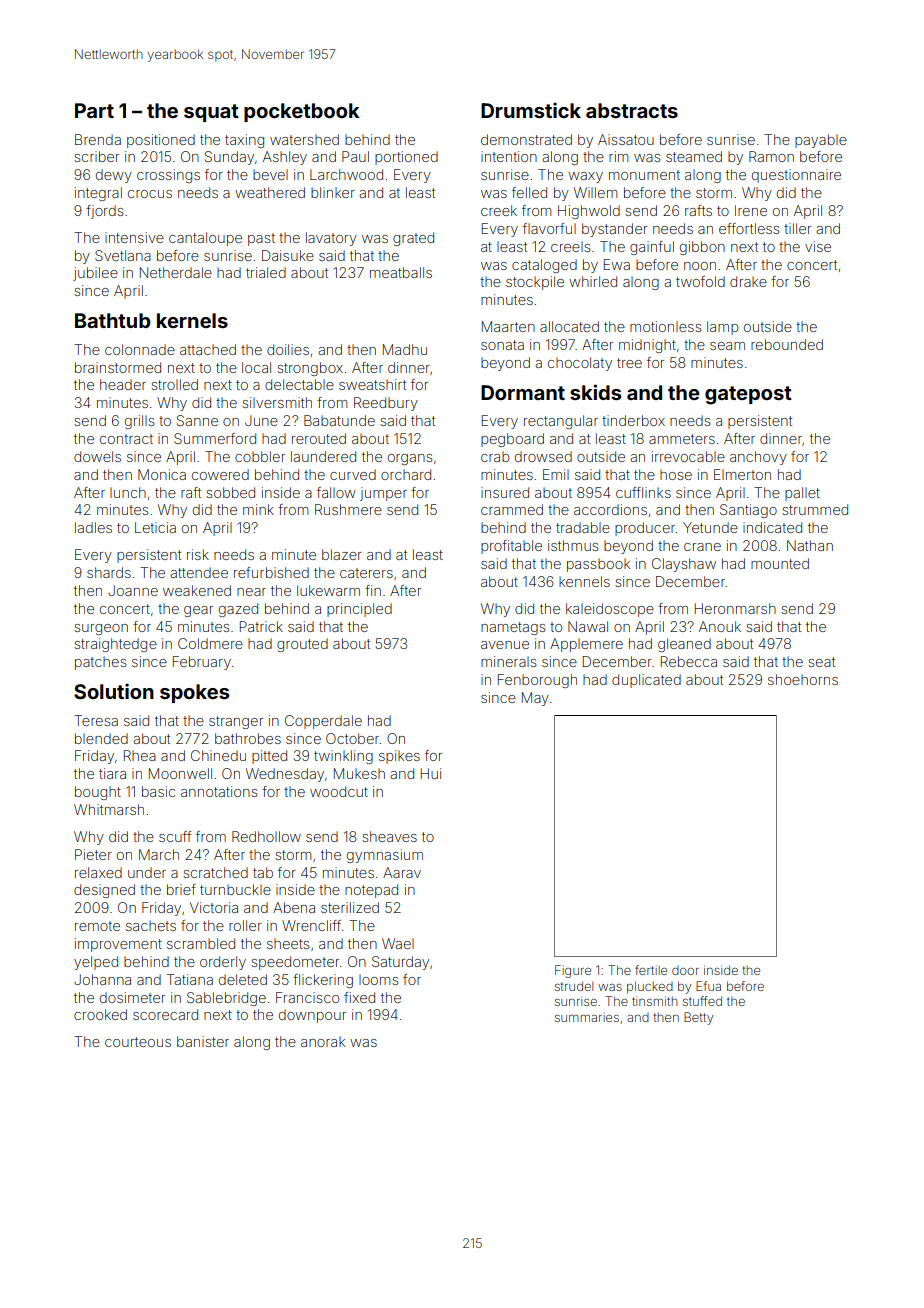  What do you see at coordinates (535, 699) in the image?
I see `May` at bounding box center [535, 699].
